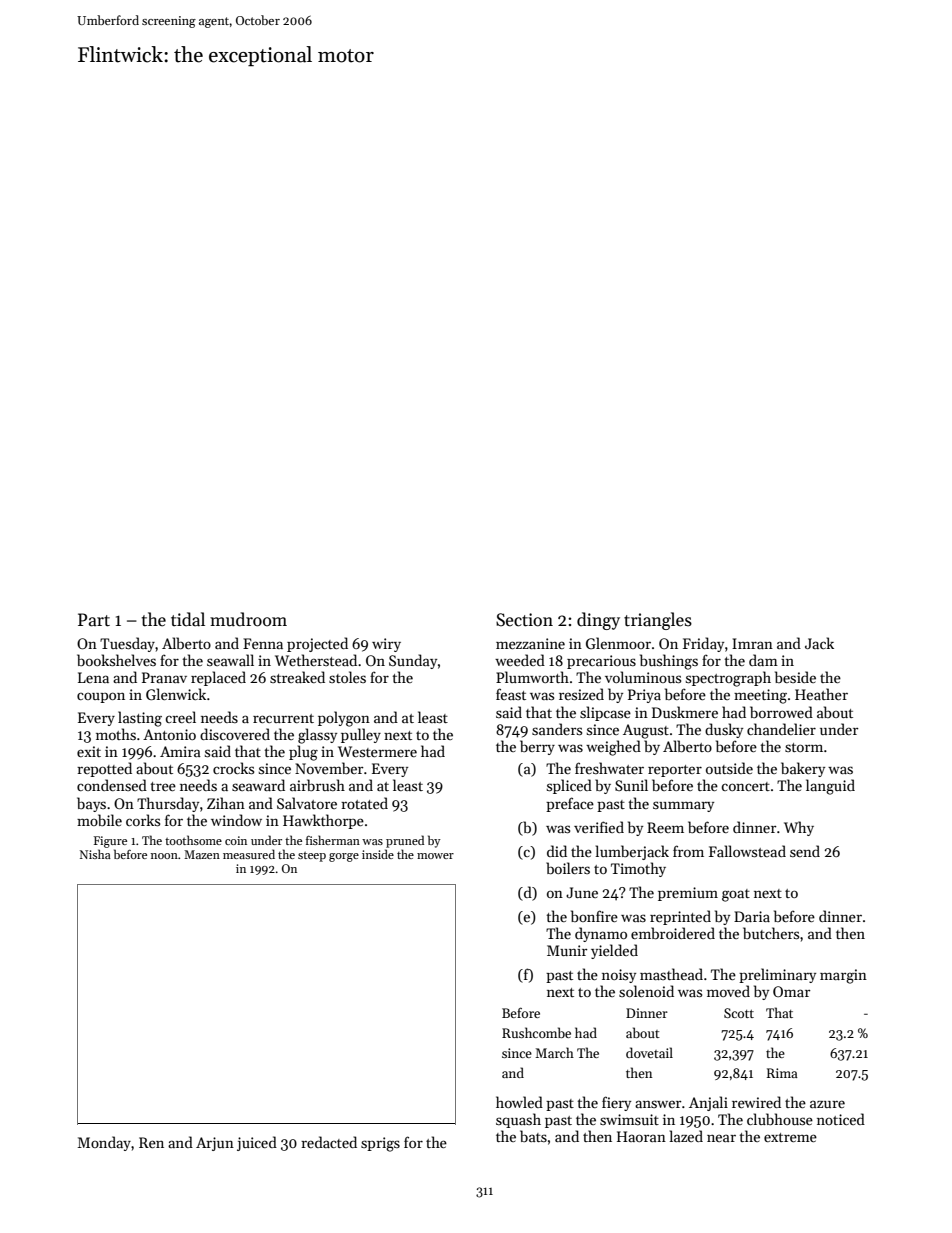  I want to click on Imran, so click(752, 643).
